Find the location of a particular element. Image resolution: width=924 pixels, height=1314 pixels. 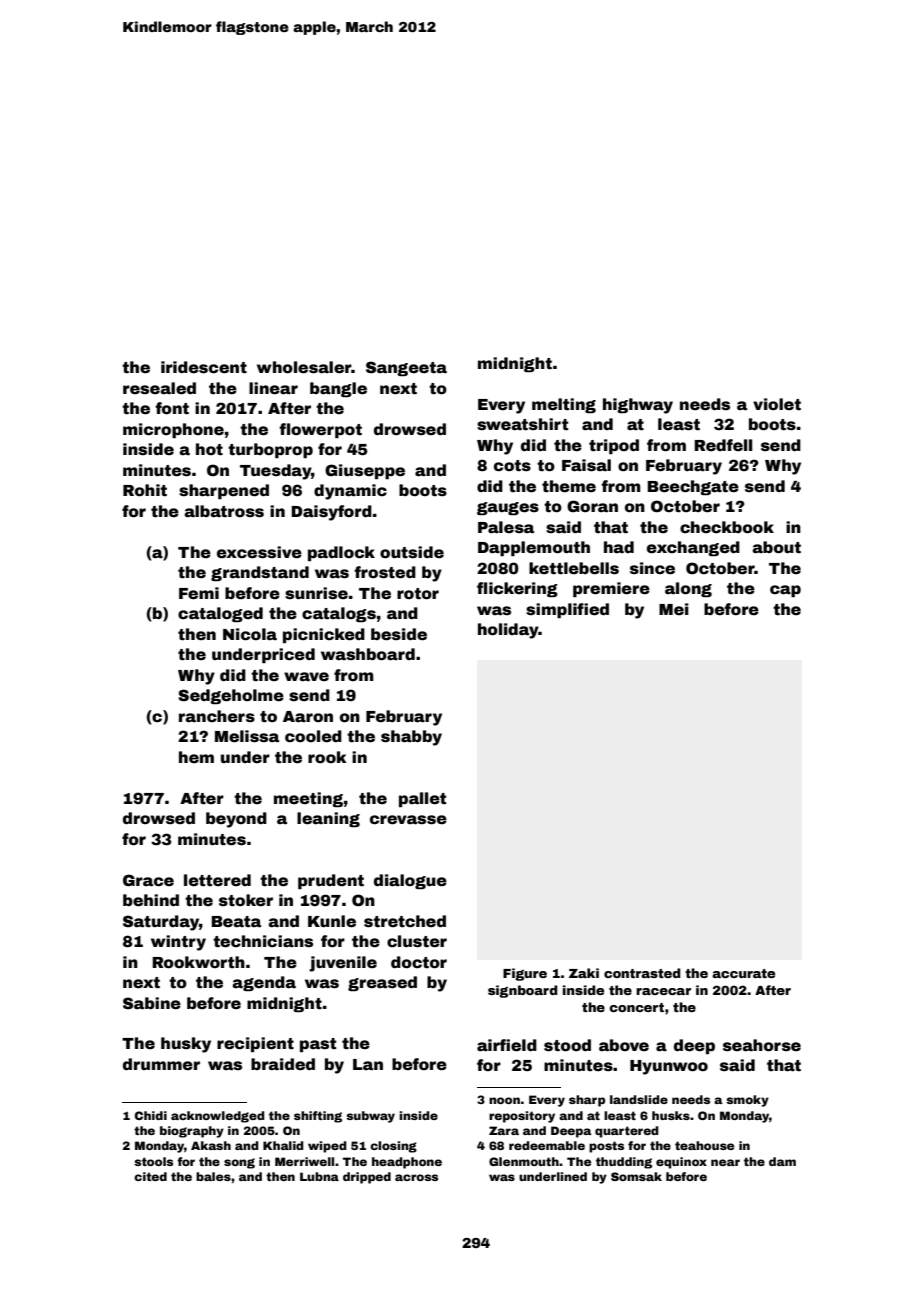

Glenmouth is located at coordinates (524, 1161).
